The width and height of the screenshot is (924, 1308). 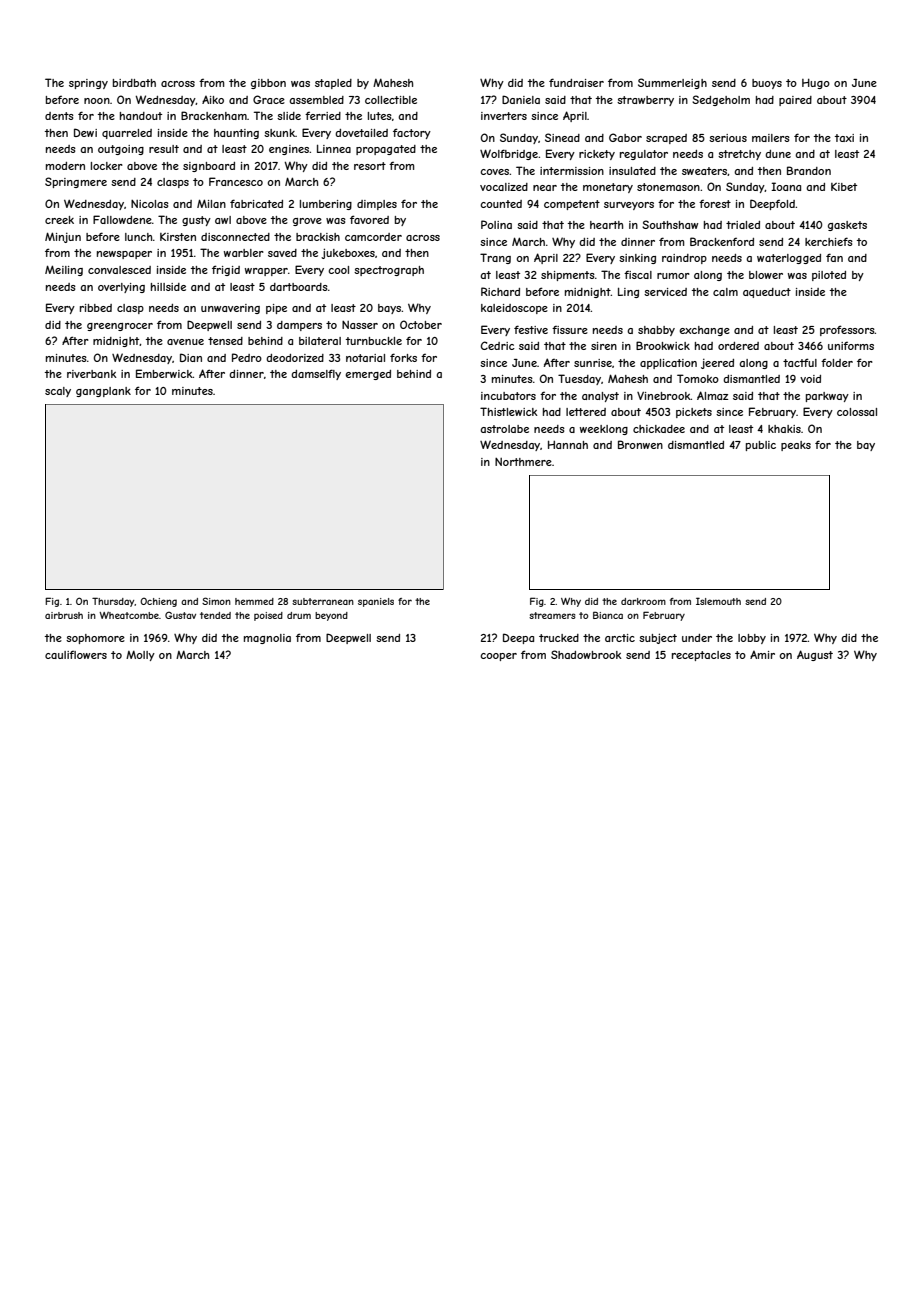 I want to click on greengrocer, so click(x=120, y=327).
